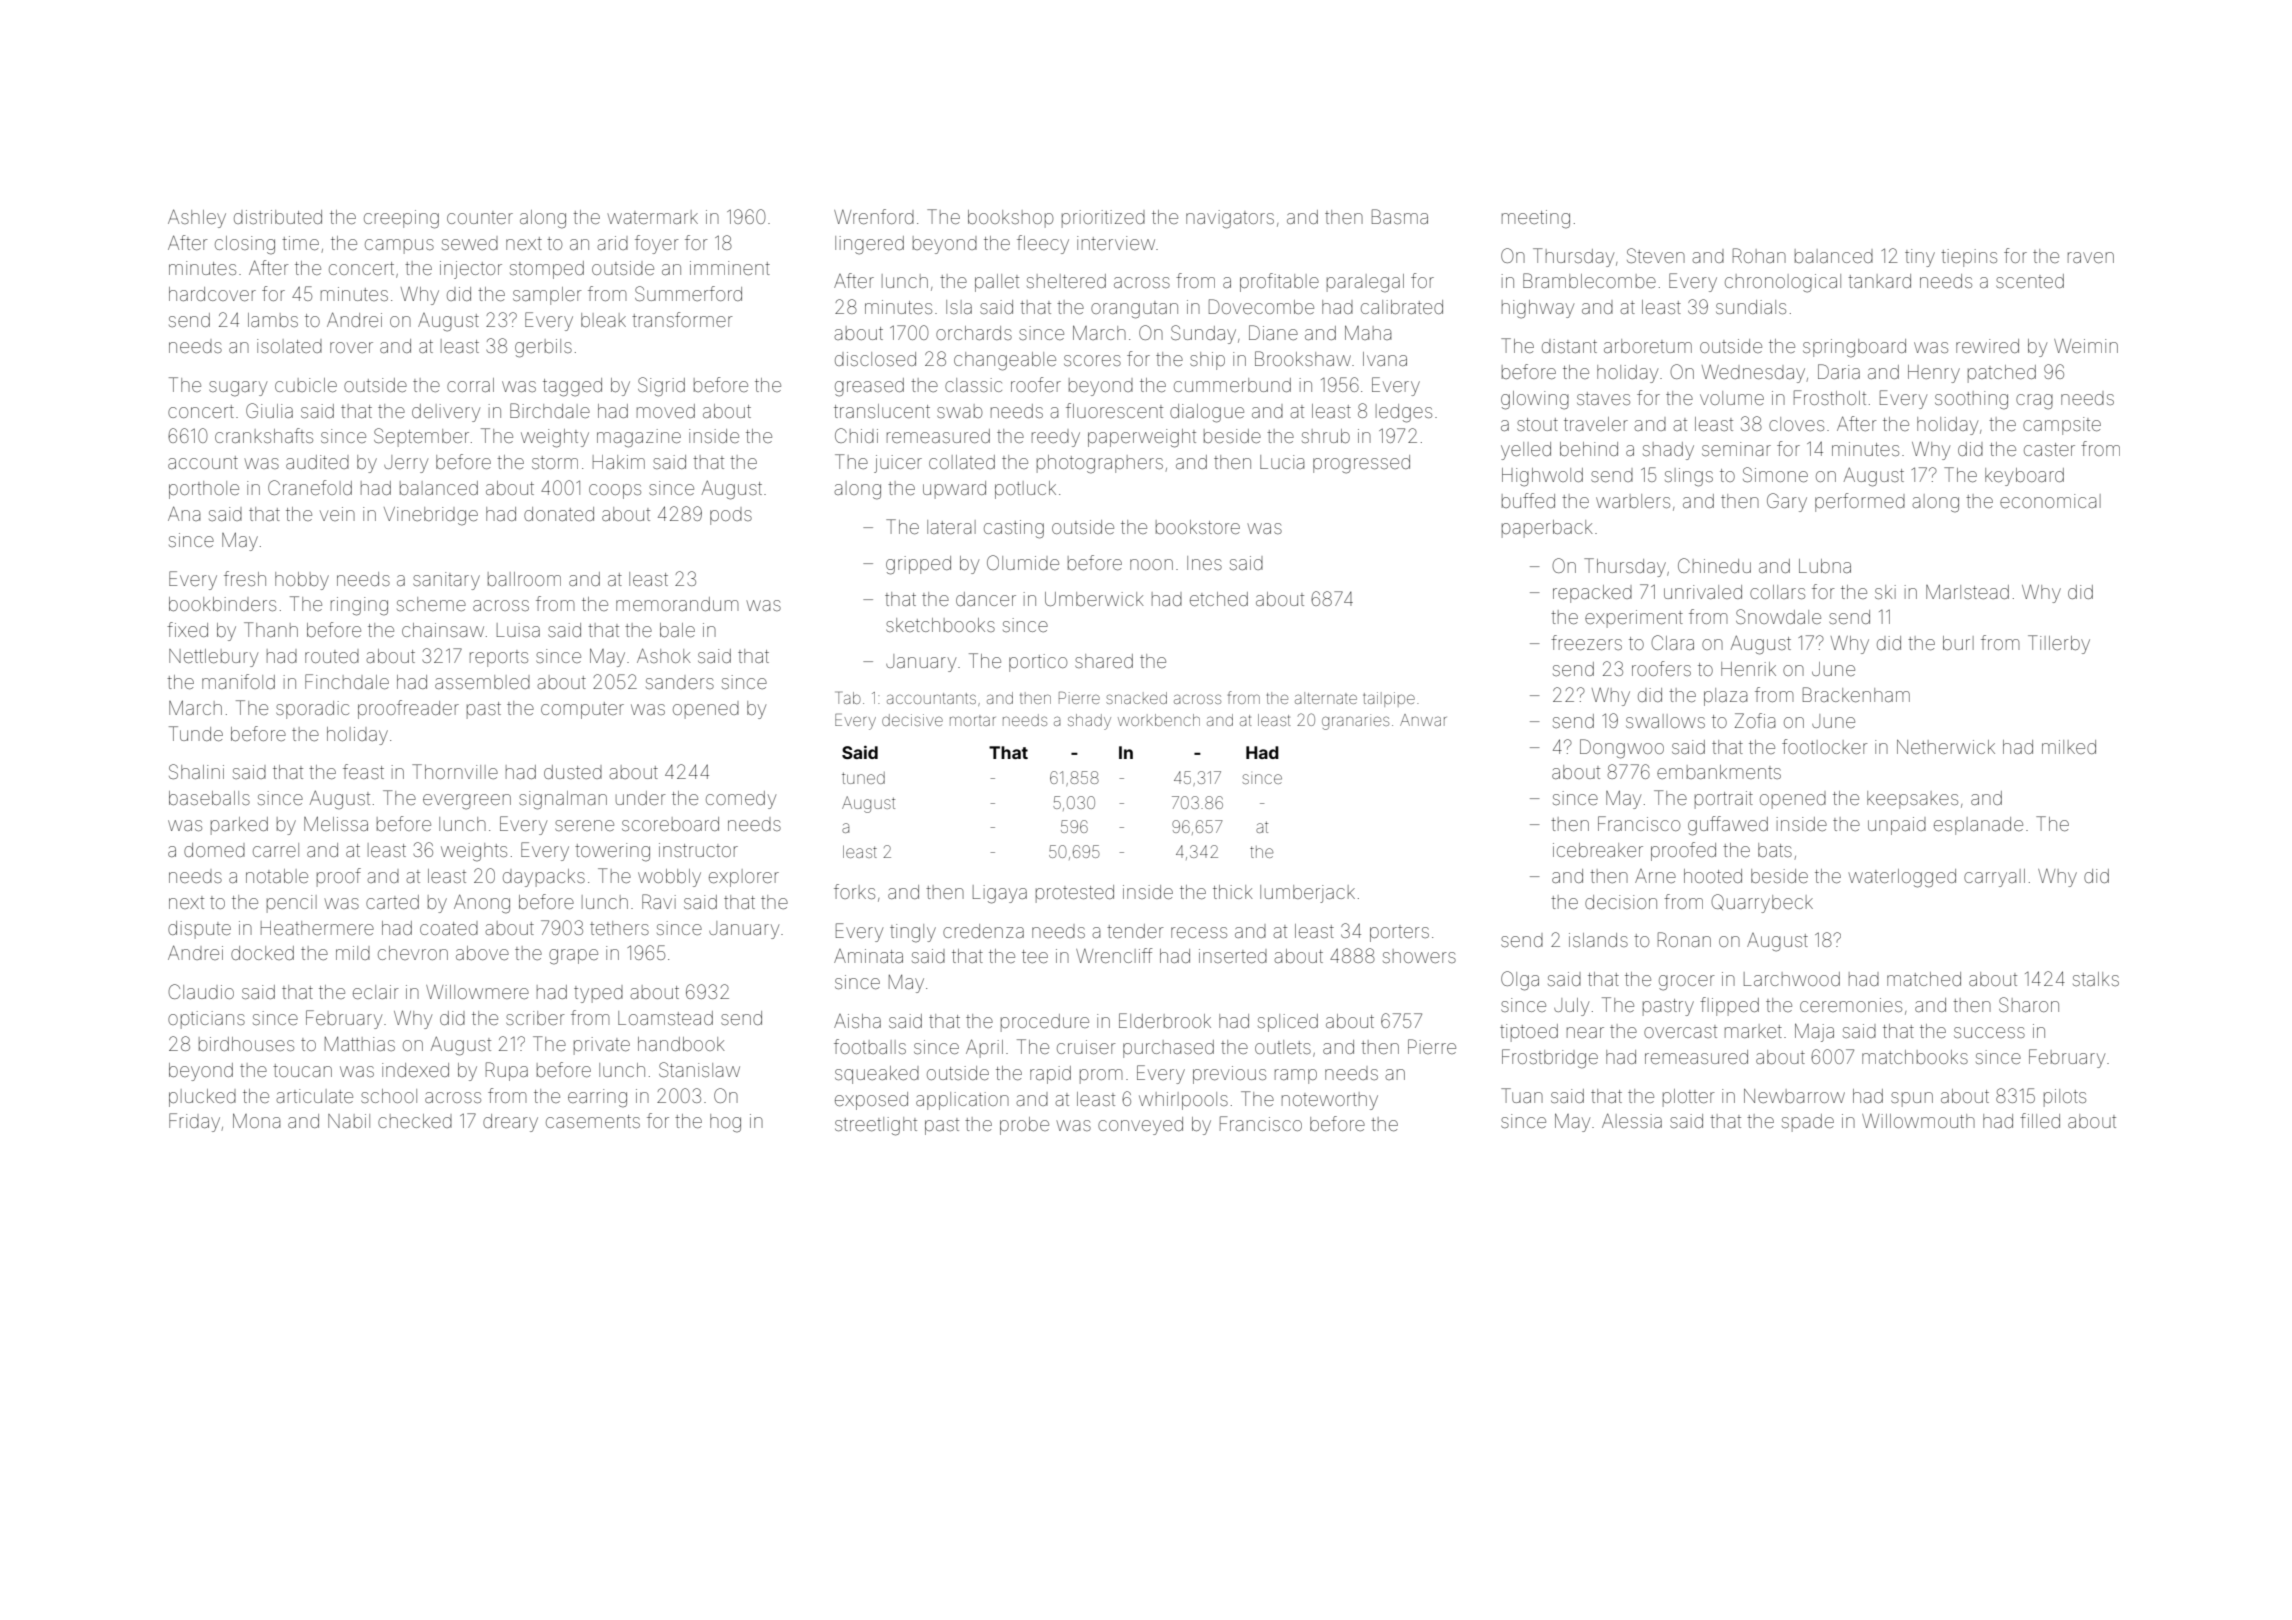  Describe the element at coordinates (1724, 800) in the screenshot. I see `portrait` at that location.
